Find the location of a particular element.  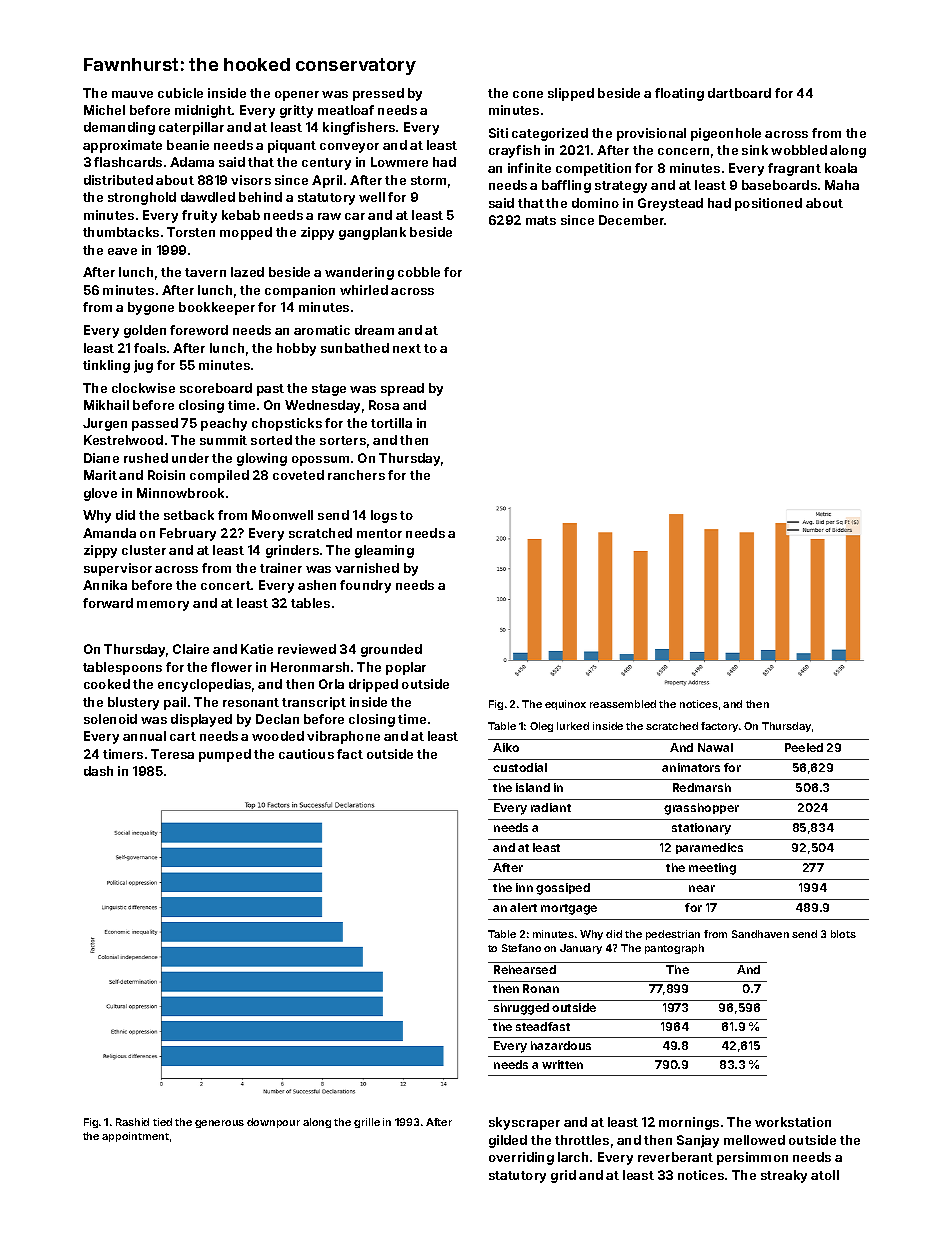

grinders is located at coordinates (292, 551).
